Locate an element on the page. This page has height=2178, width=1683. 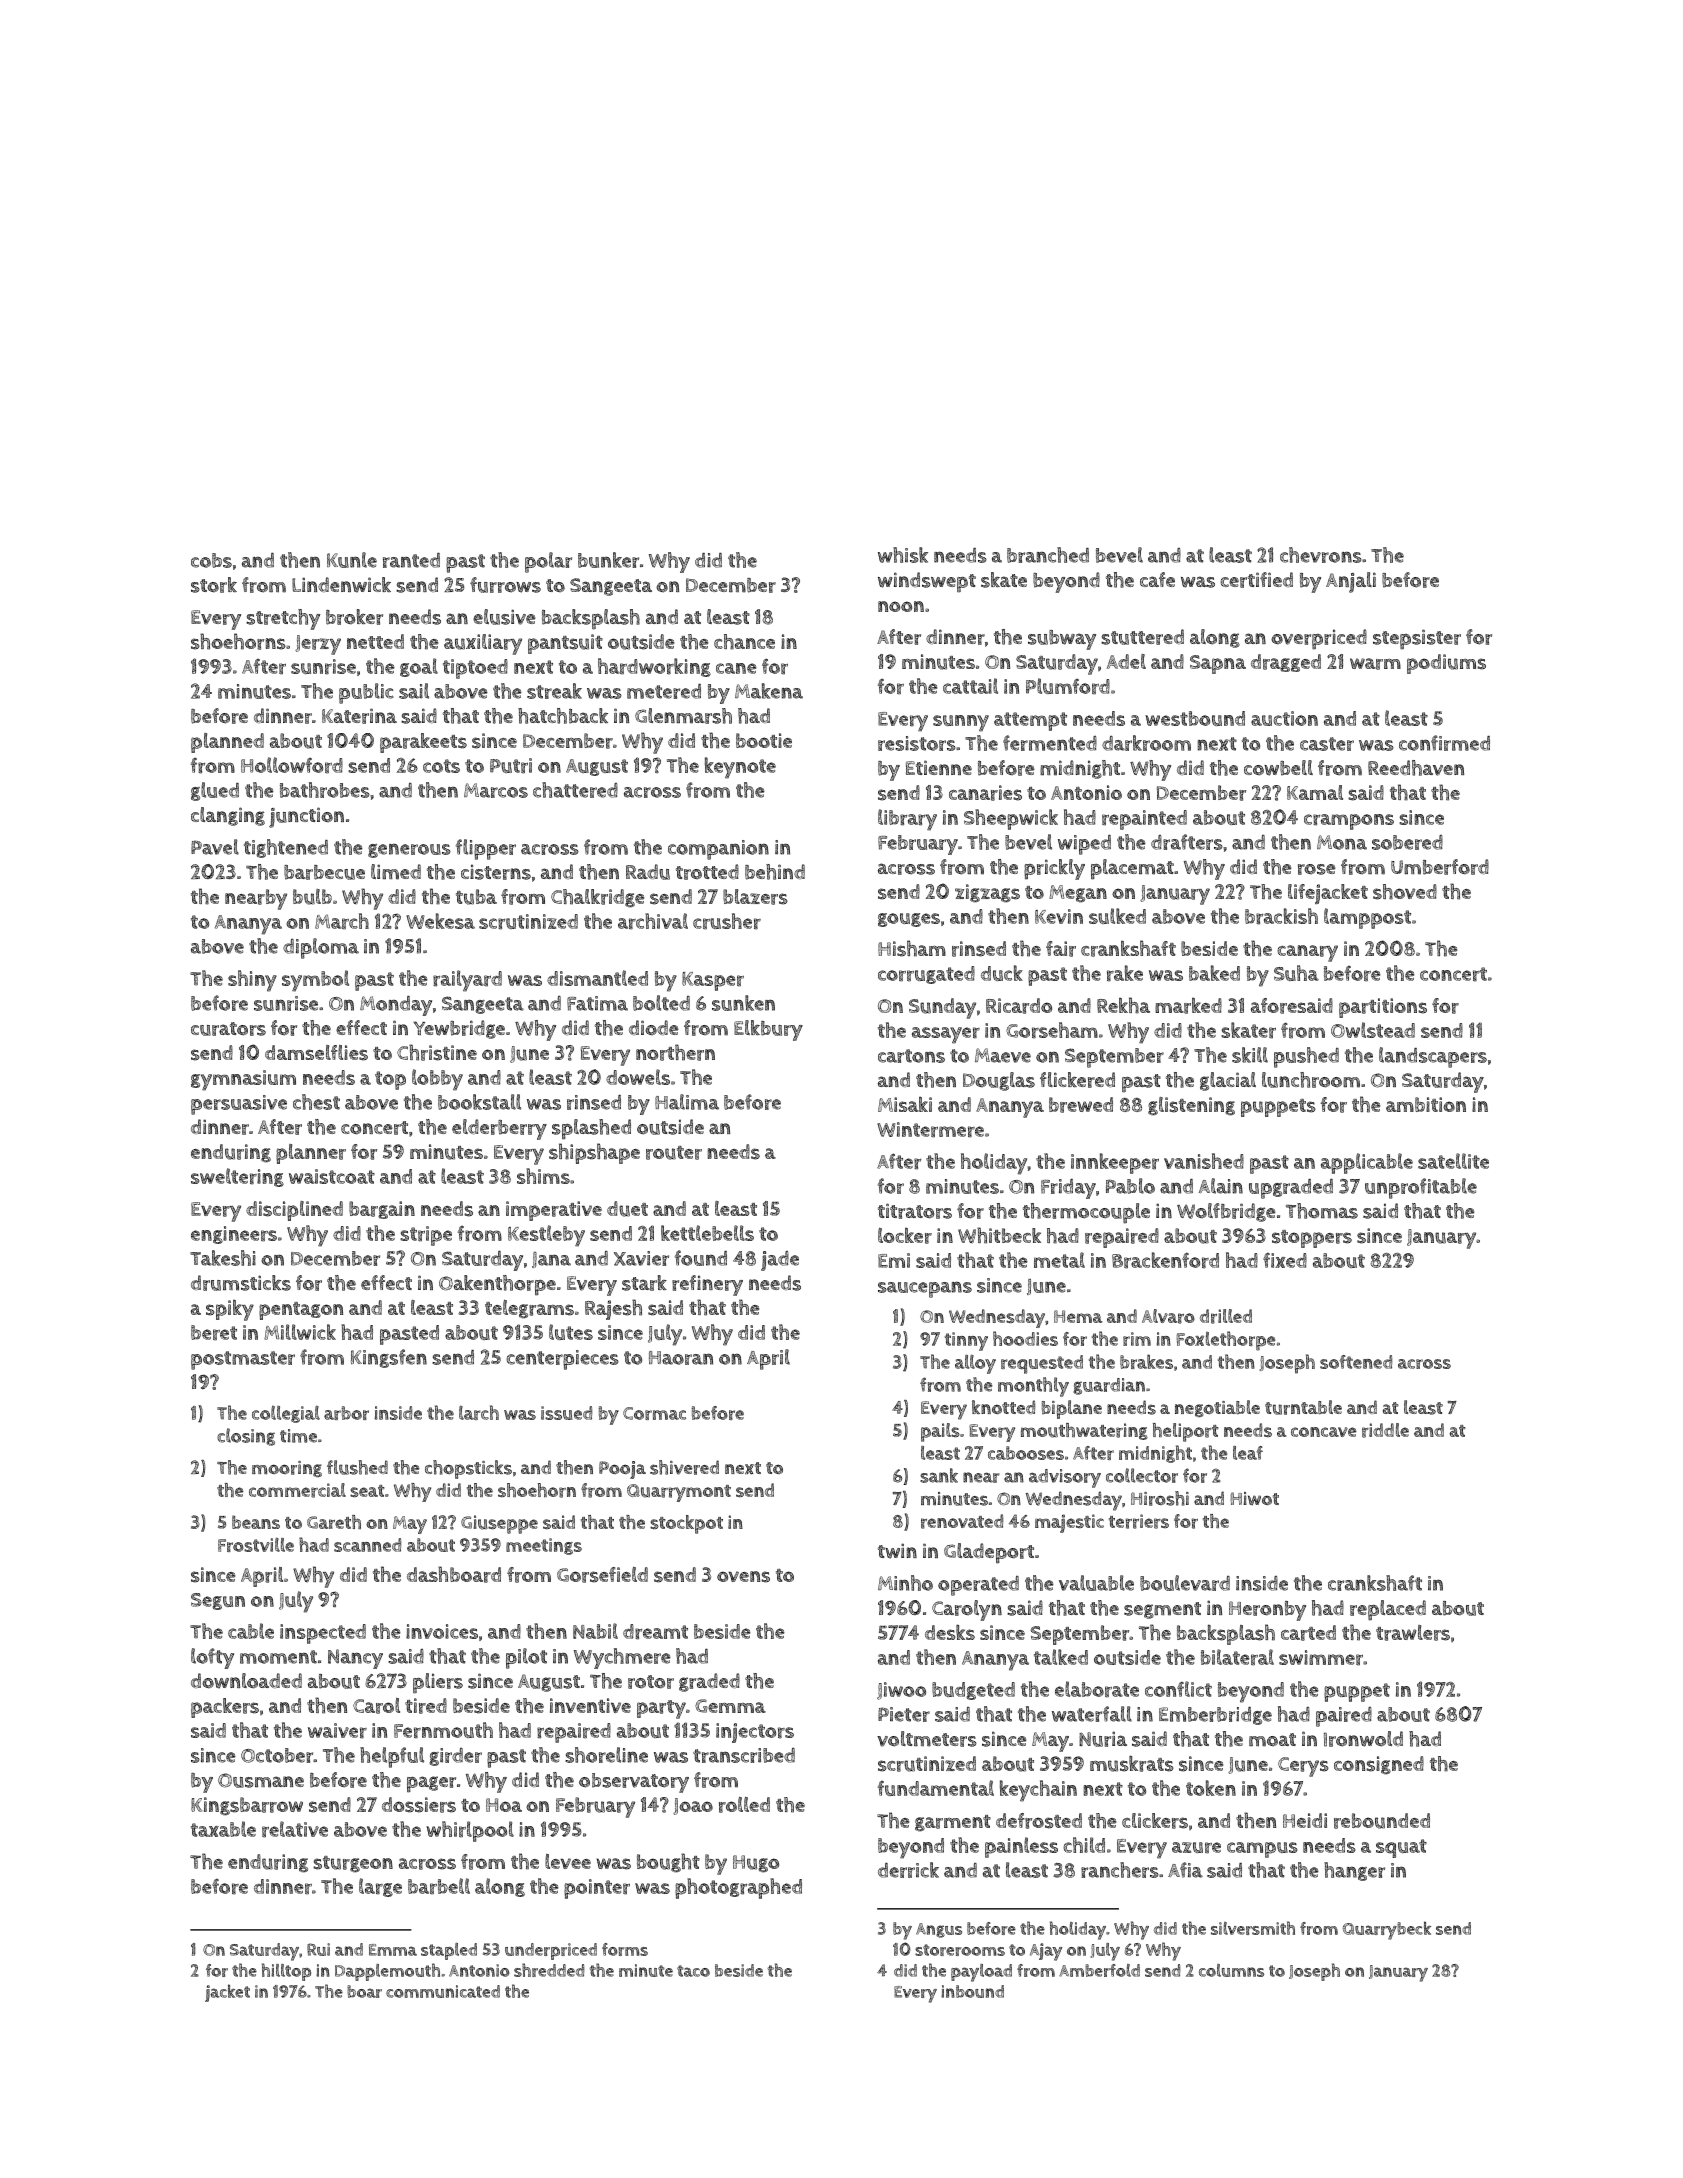
hilltop is located at coordinates (286, 1972).
